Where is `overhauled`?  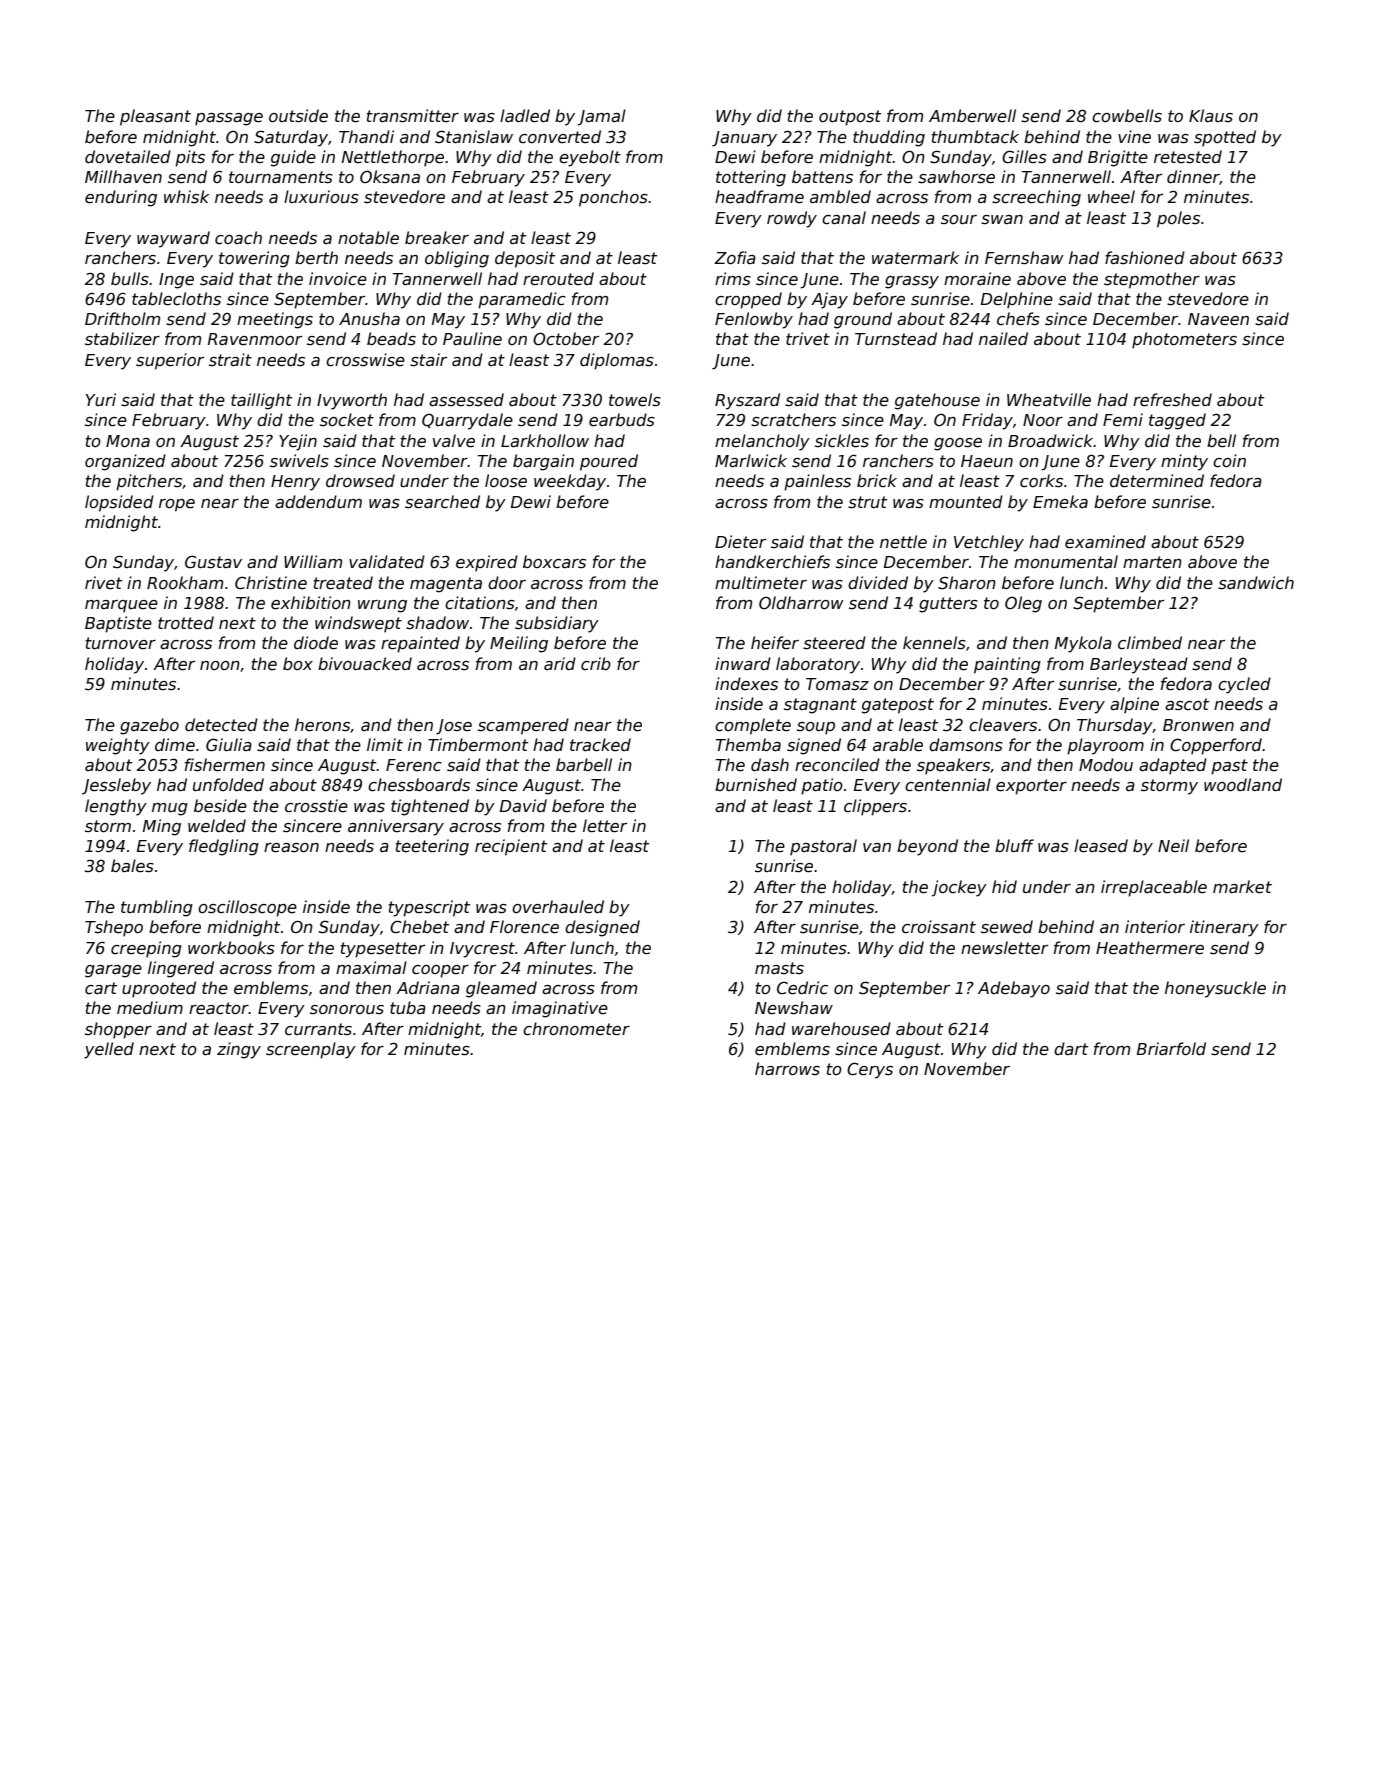 overhauled is located at coordinates (558, 907).
